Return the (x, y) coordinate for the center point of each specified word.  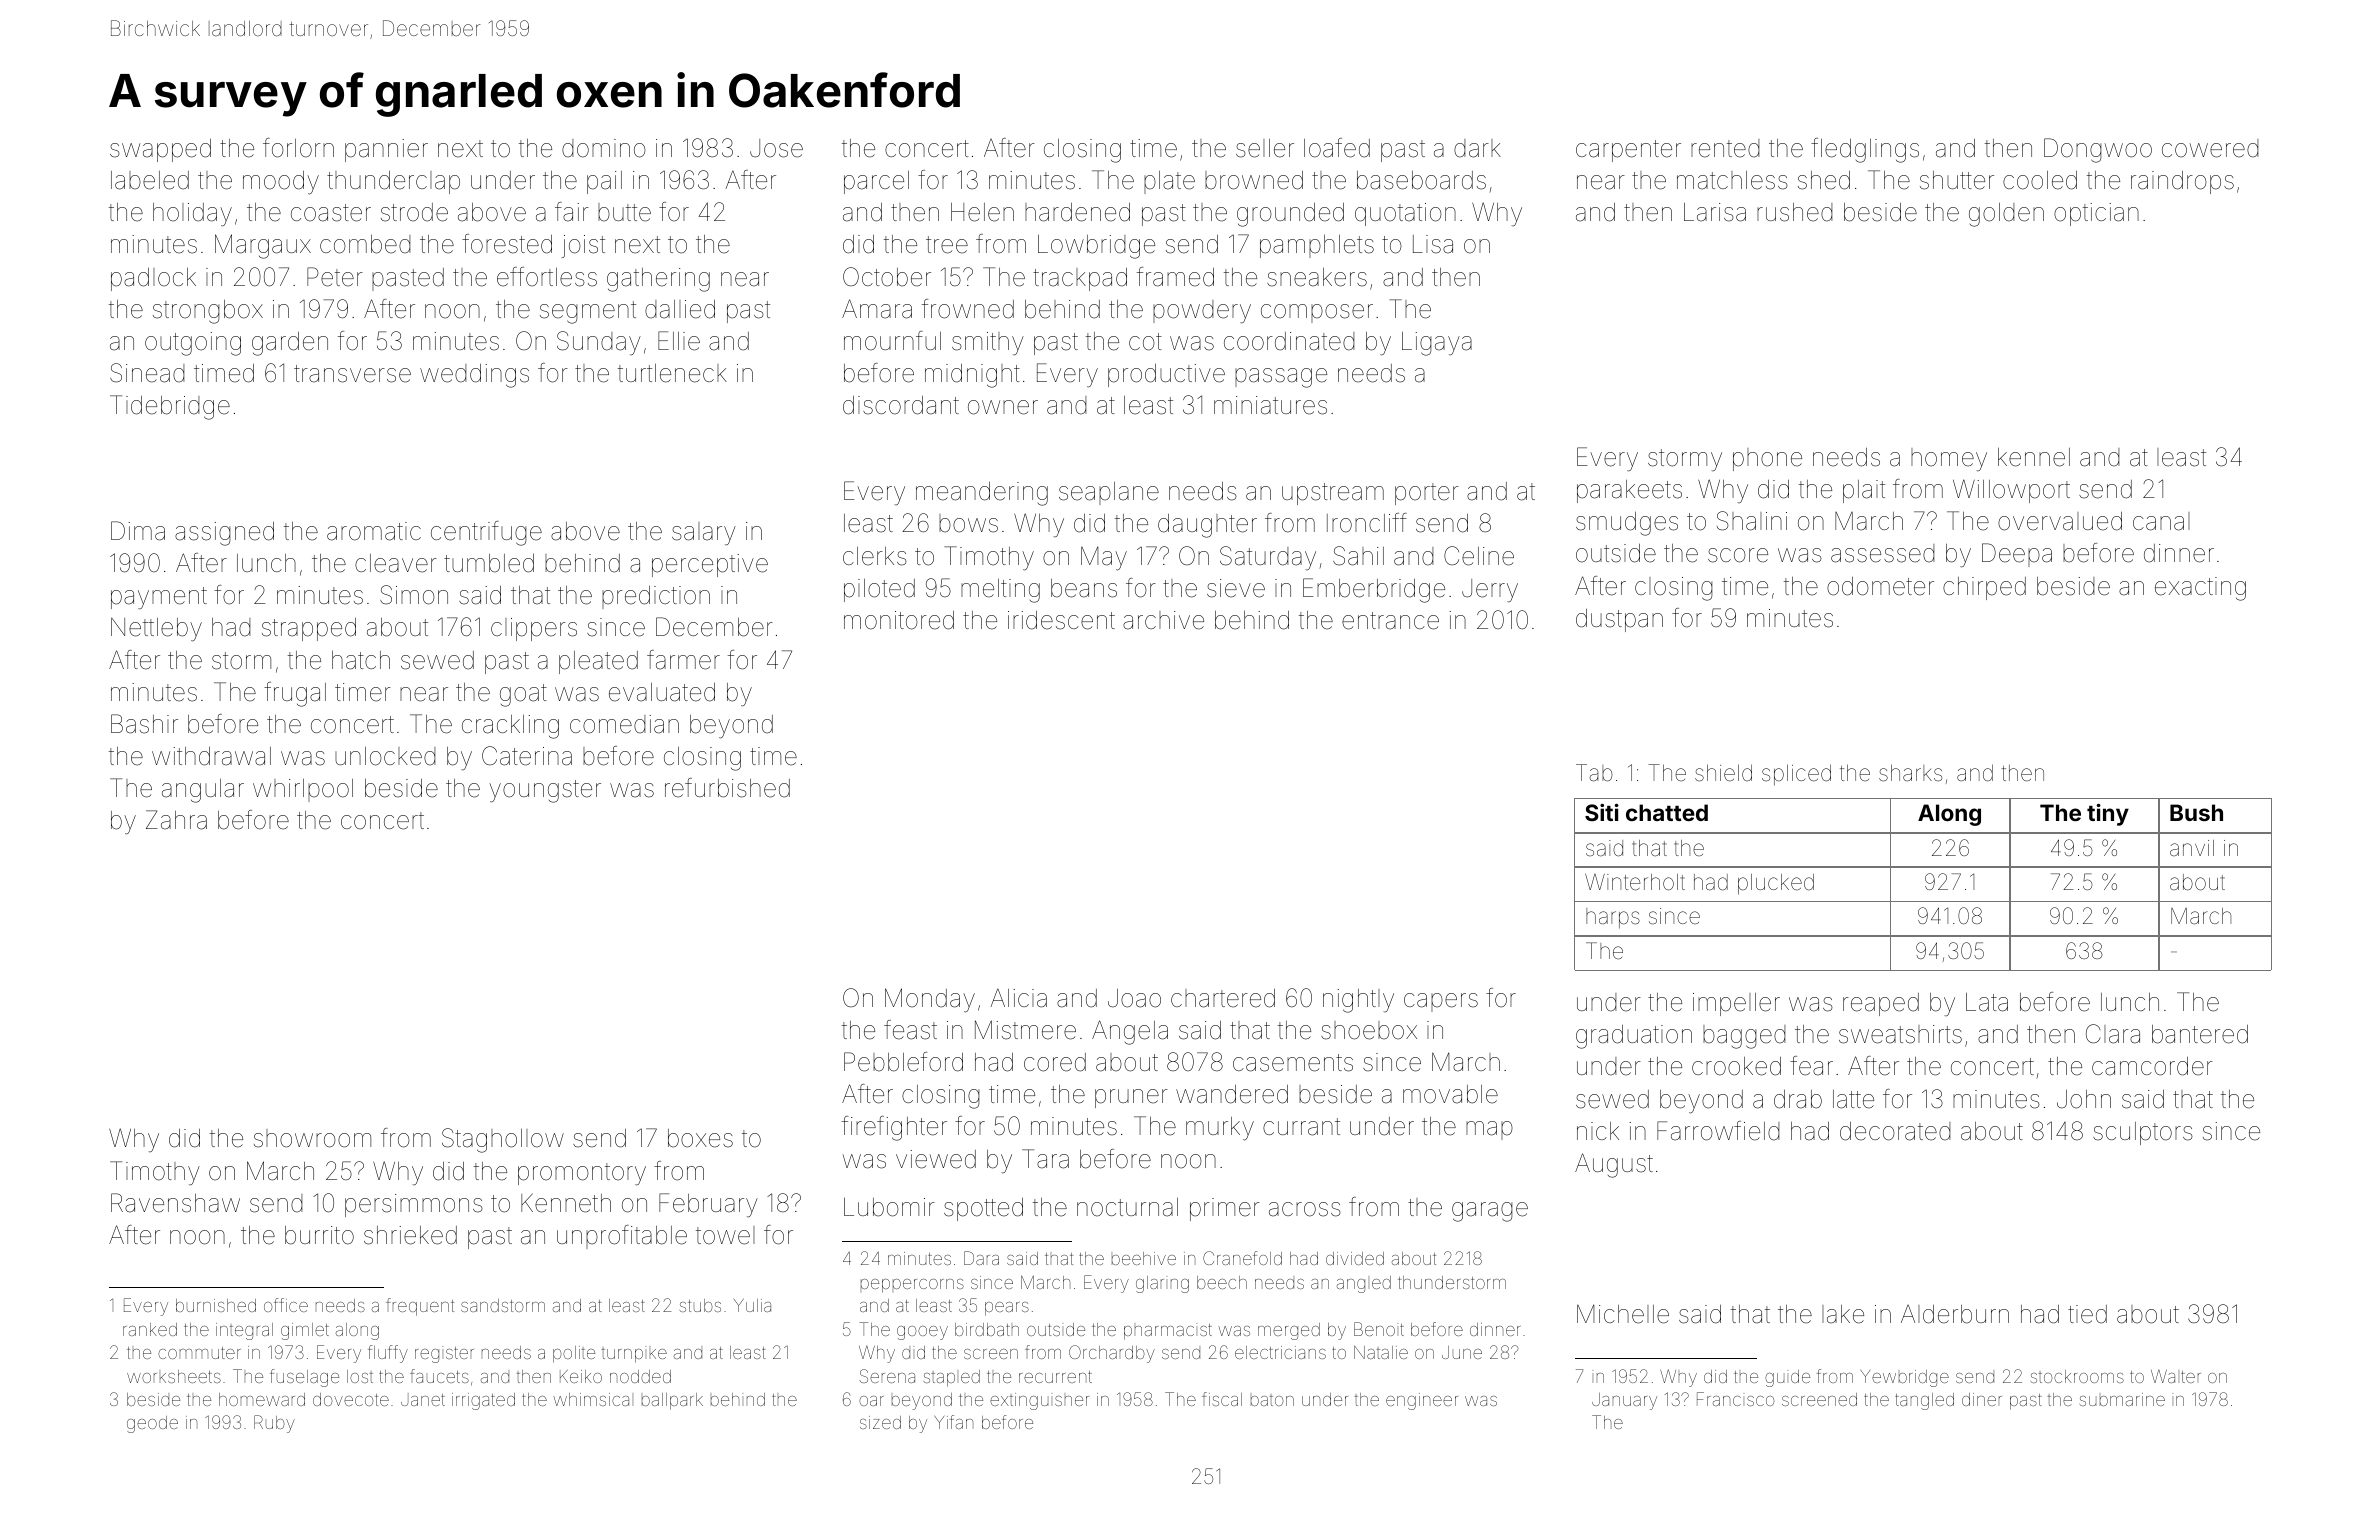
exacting (2200, 589)
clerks (875, 556)
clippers (534, 629)
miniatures (1270, 405)
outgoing (193, 344)
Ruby (274, 1424)
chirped (1984, 588)
